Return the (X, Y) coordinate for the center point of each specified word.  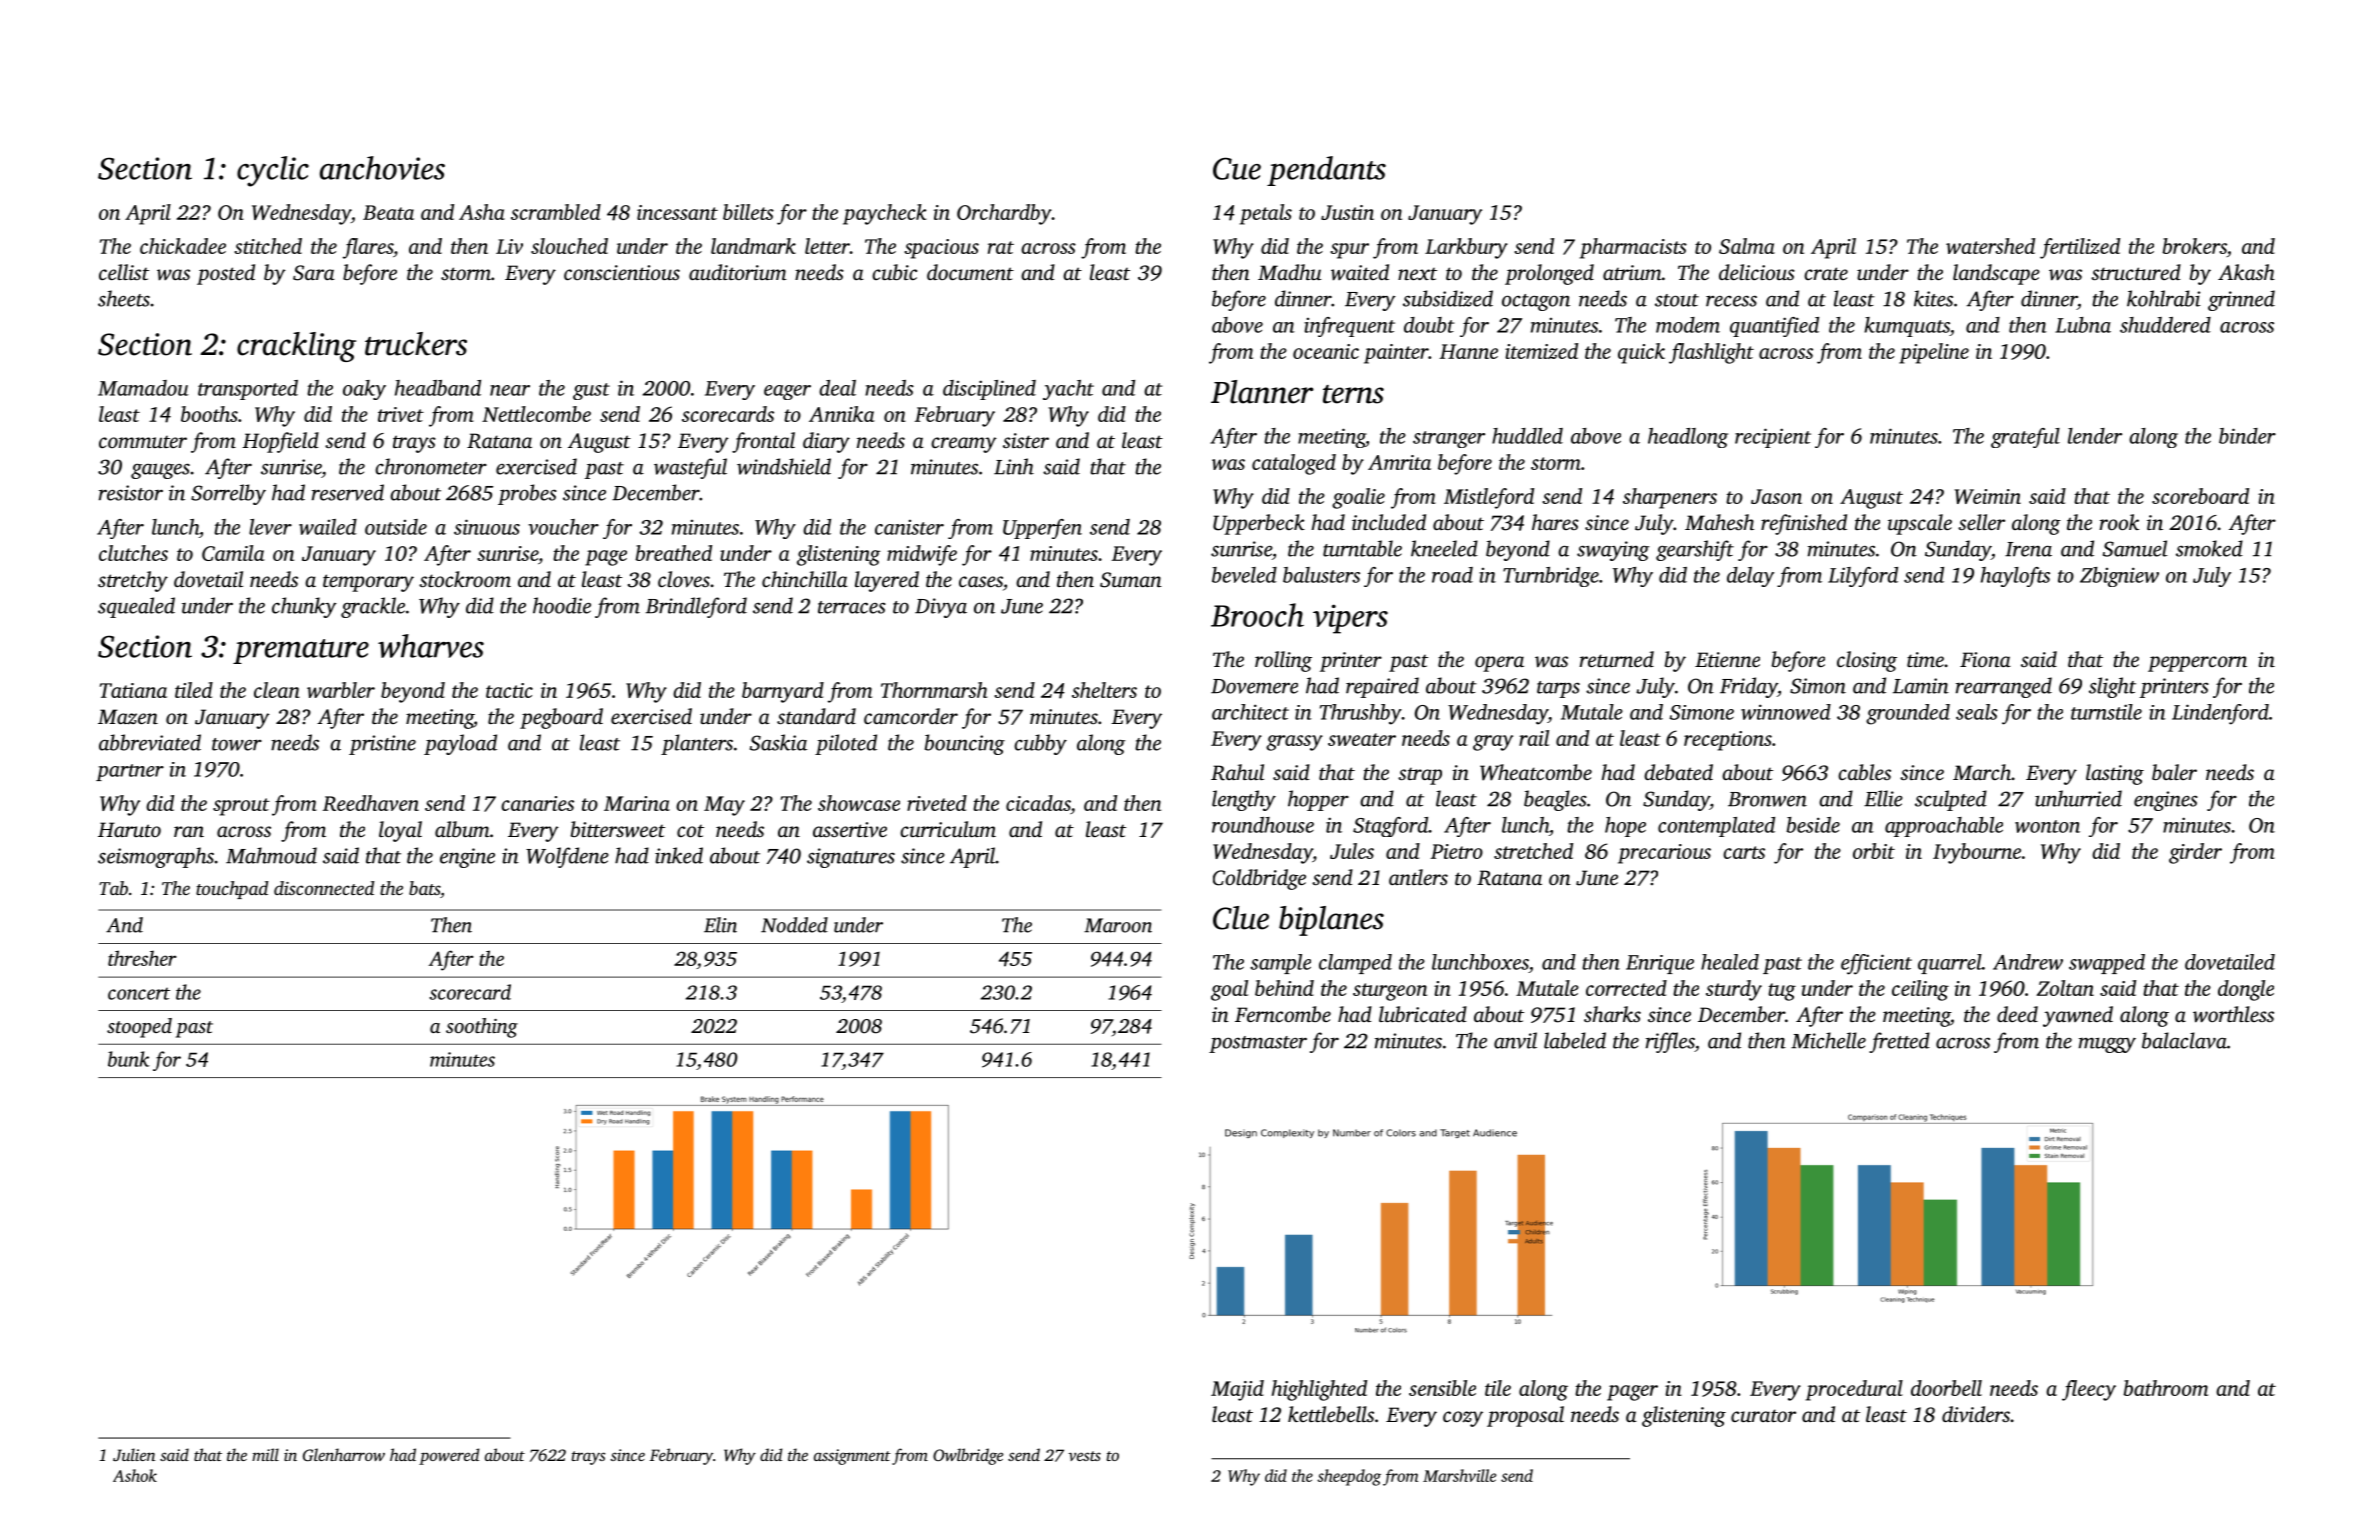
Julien (134, 1454)
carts (1744, 852)
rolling (1283, 661)
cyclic (273, 171)
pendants (1326, 171)
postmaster (1258, 1044)
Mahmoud (271, 855)
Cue (1237, 168)
